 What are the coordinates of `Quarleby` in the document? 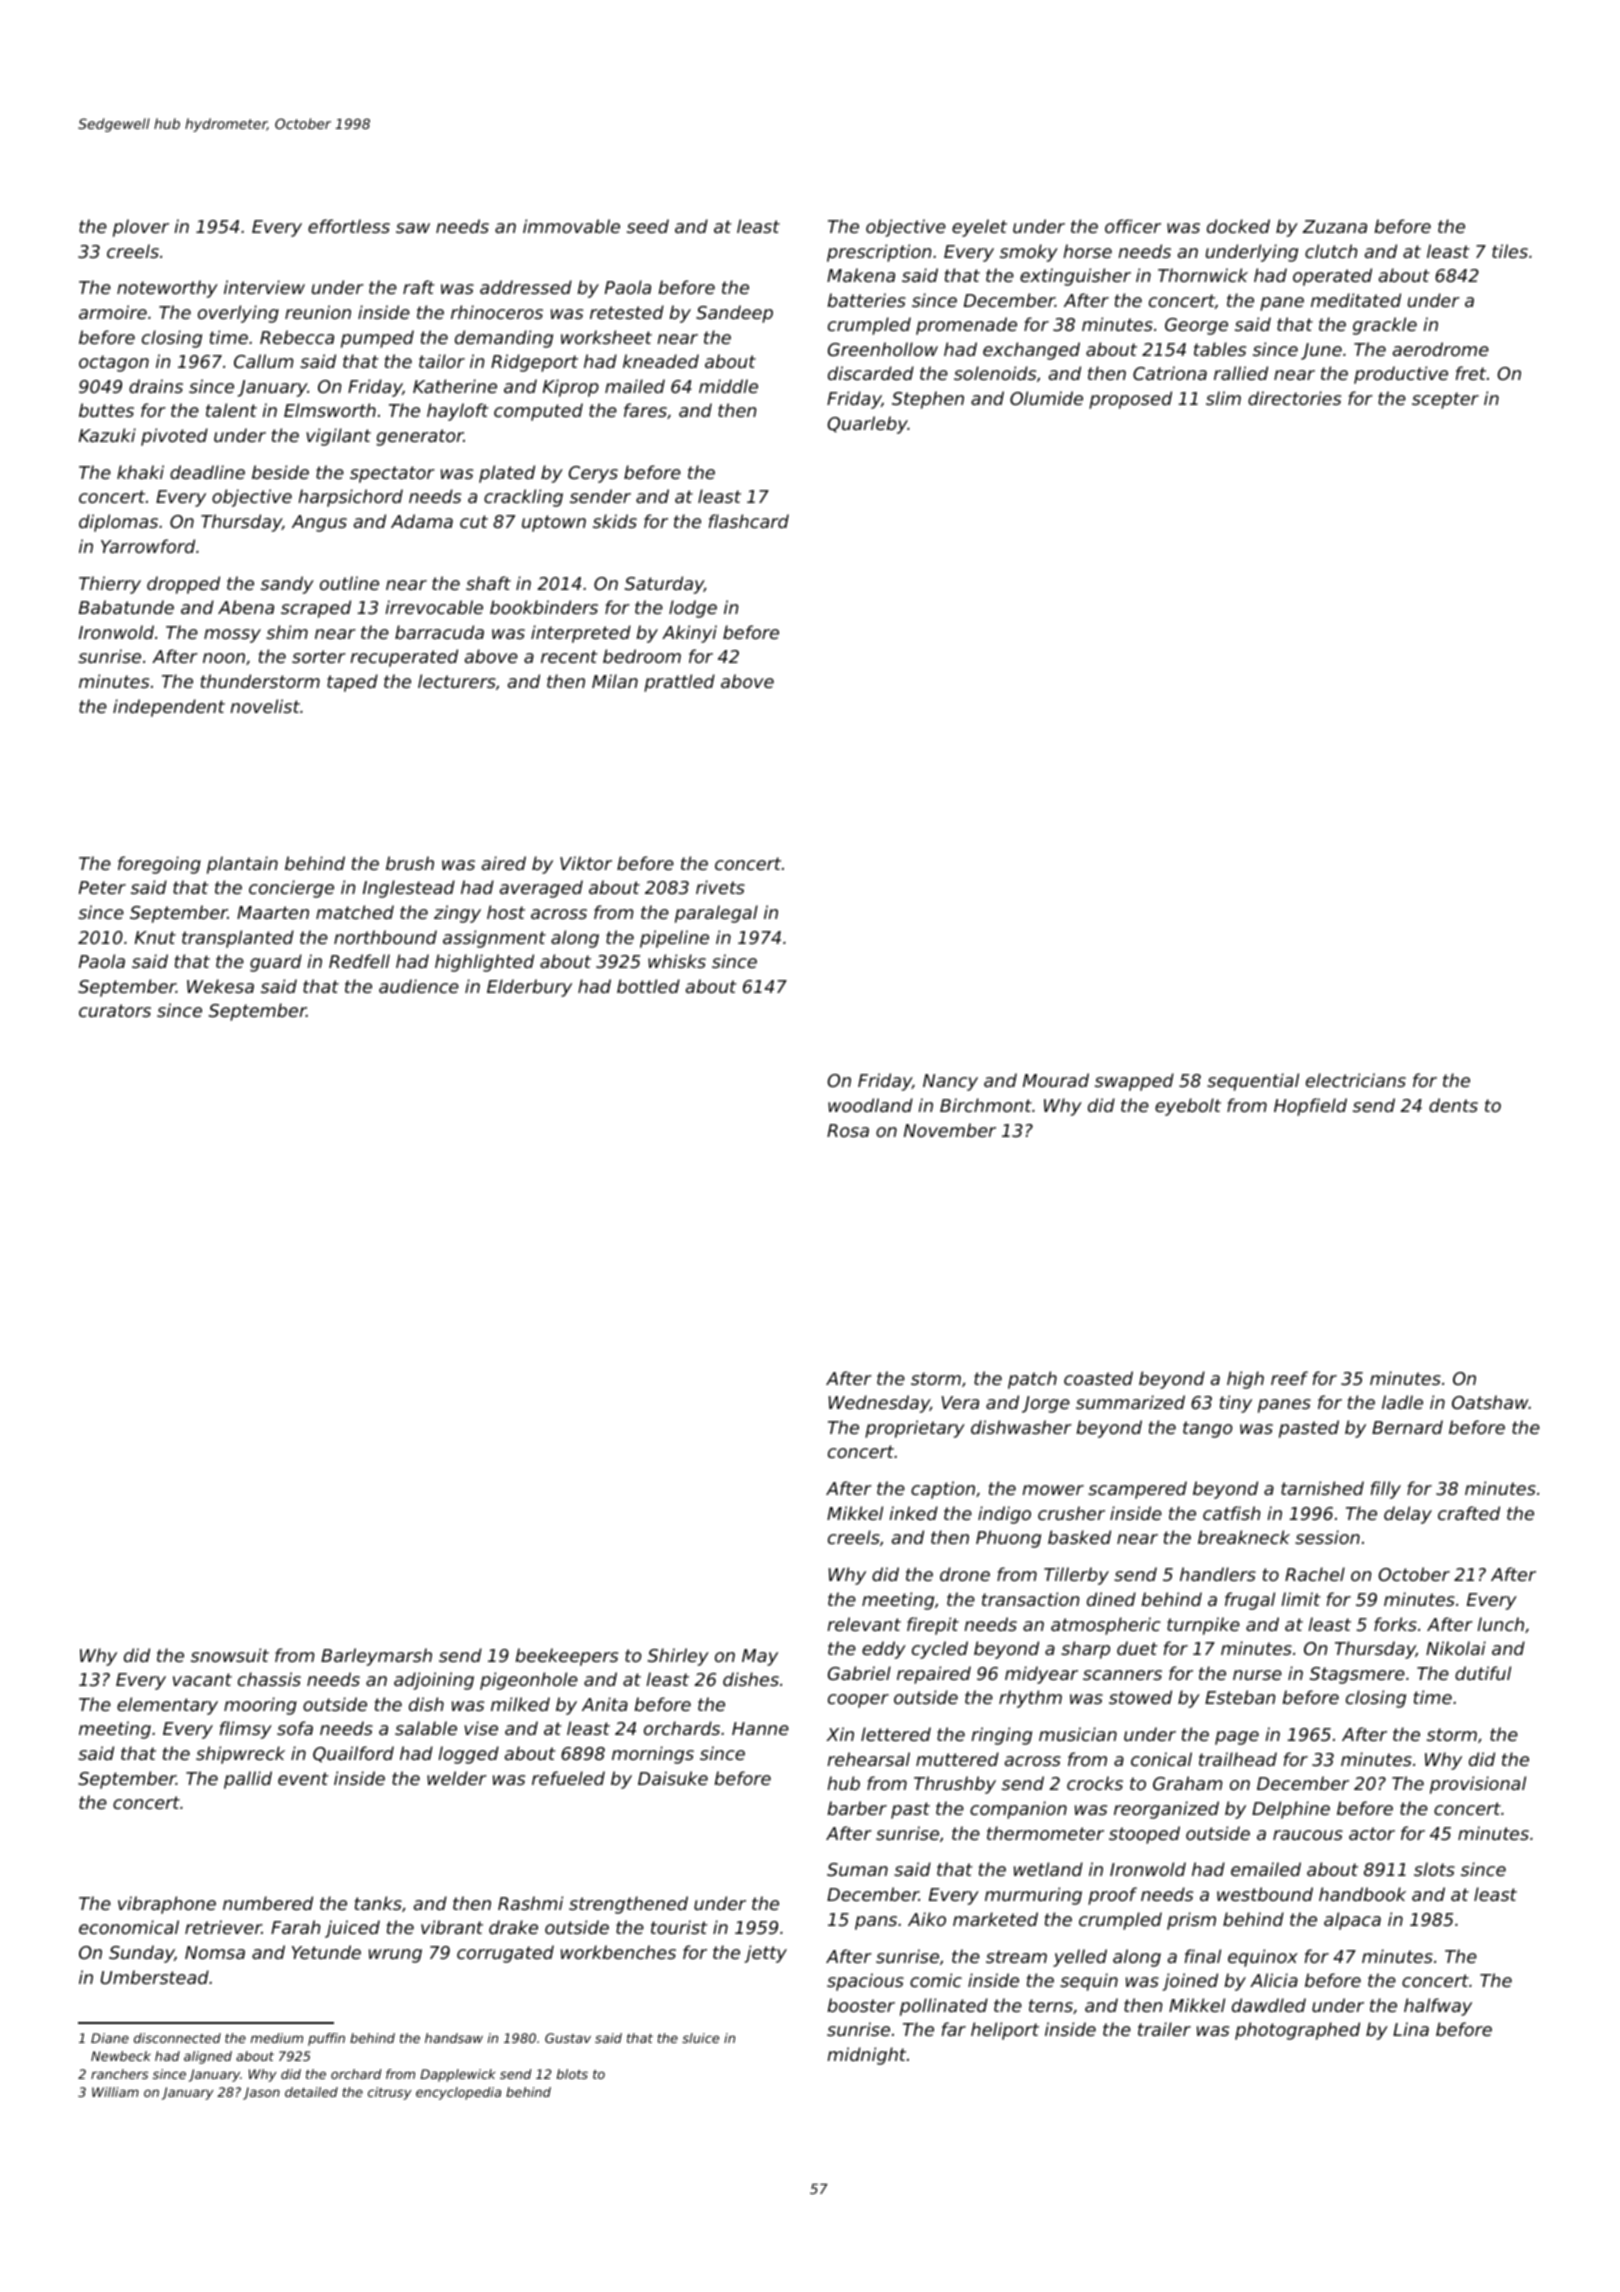 It's located at (868, 425).
